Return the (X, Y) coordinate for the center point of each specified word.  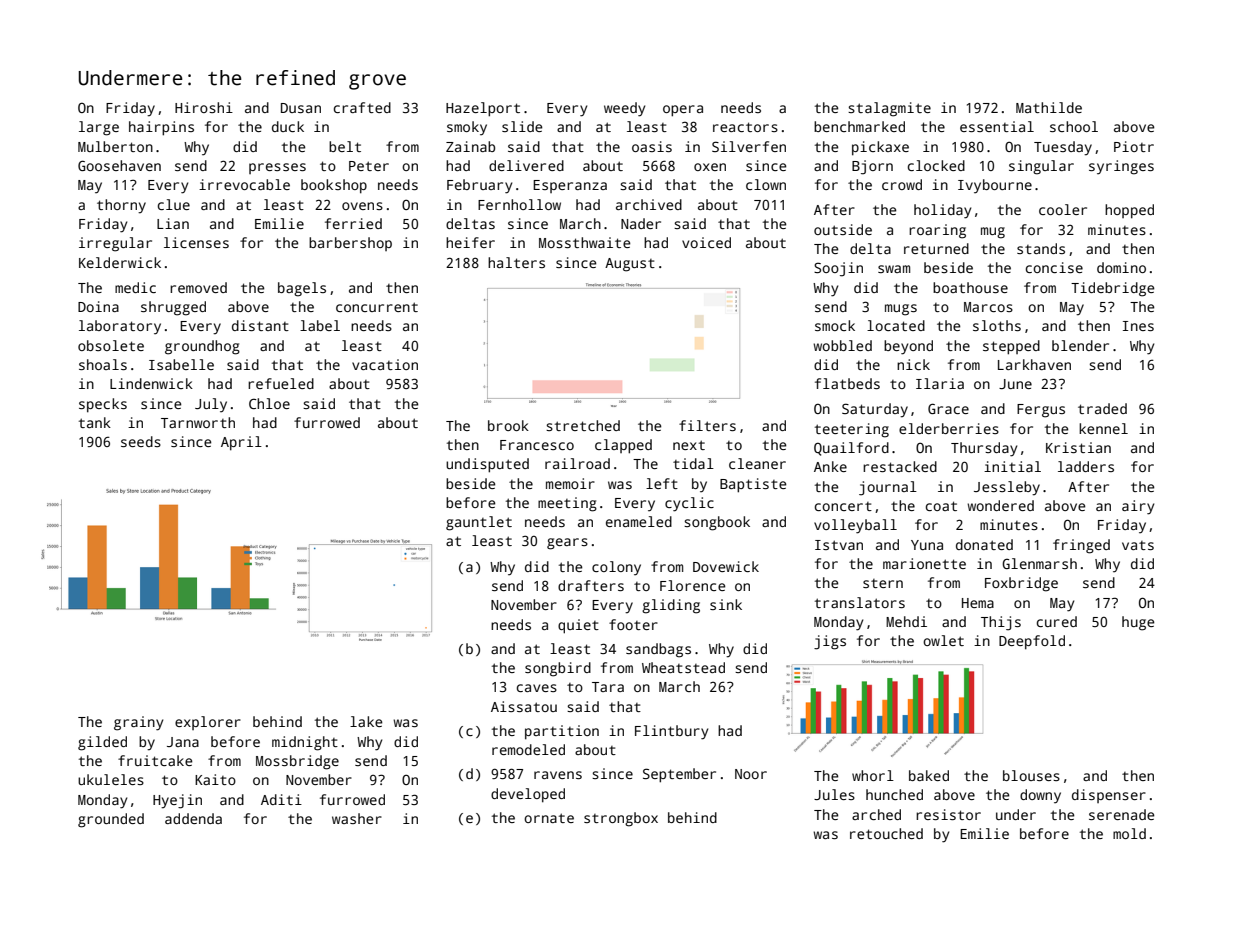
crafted (362, 107)
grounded (111, 820)
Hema (978, 603)
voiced (706, 242)
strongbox (621, 819)
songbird (558, 669)
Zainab (470, 146)
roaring (937, 231)
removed (198, 287)
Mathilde (1049, 107)
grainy (138, 723)
